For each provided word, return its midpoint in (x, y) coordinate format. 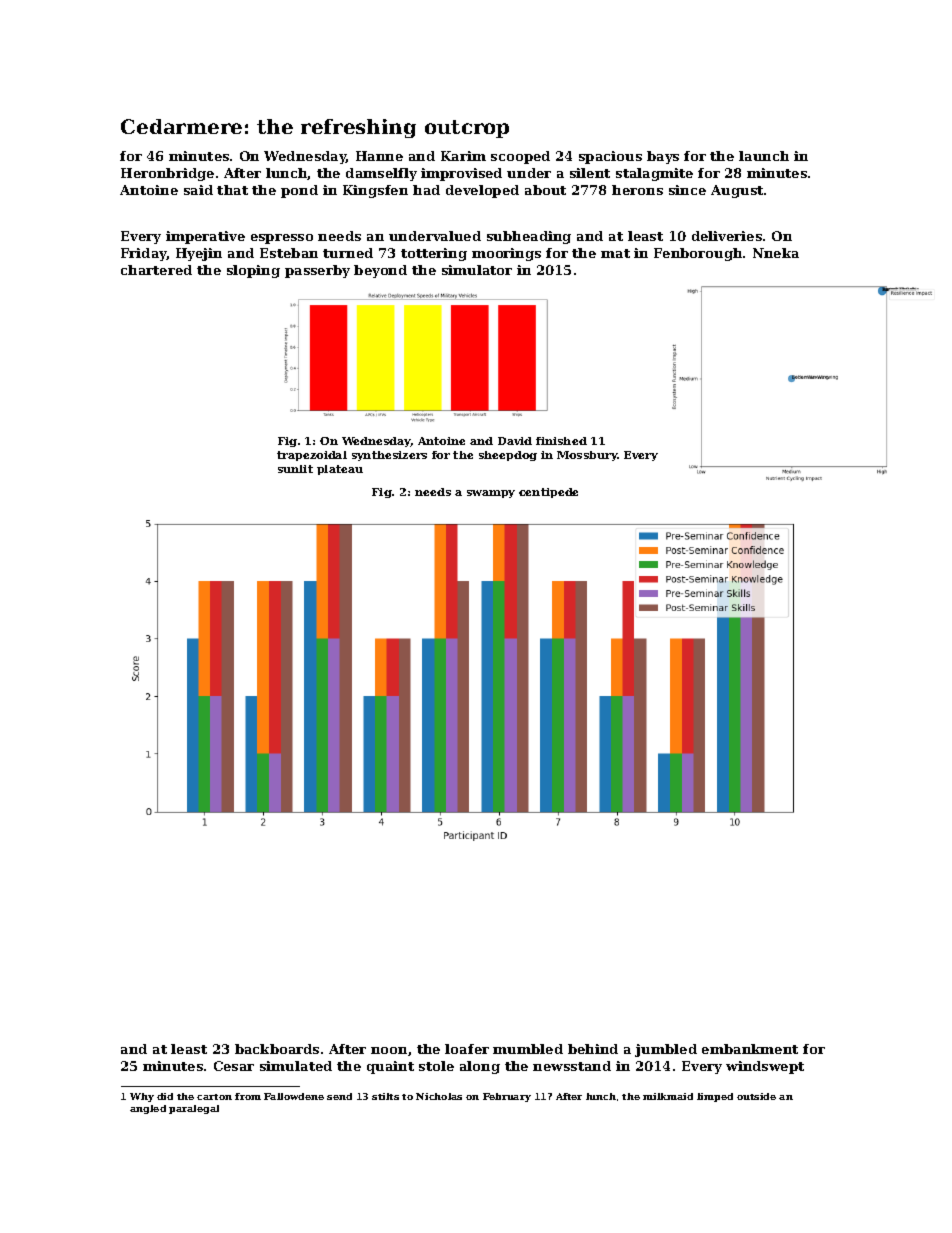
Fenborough (698, 254)
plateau (340, 470)
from (248, 1096)
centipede (548, 493)
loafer (467, 1049)
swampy (491, 494)
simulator (477, 270)
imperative (205, 237)
